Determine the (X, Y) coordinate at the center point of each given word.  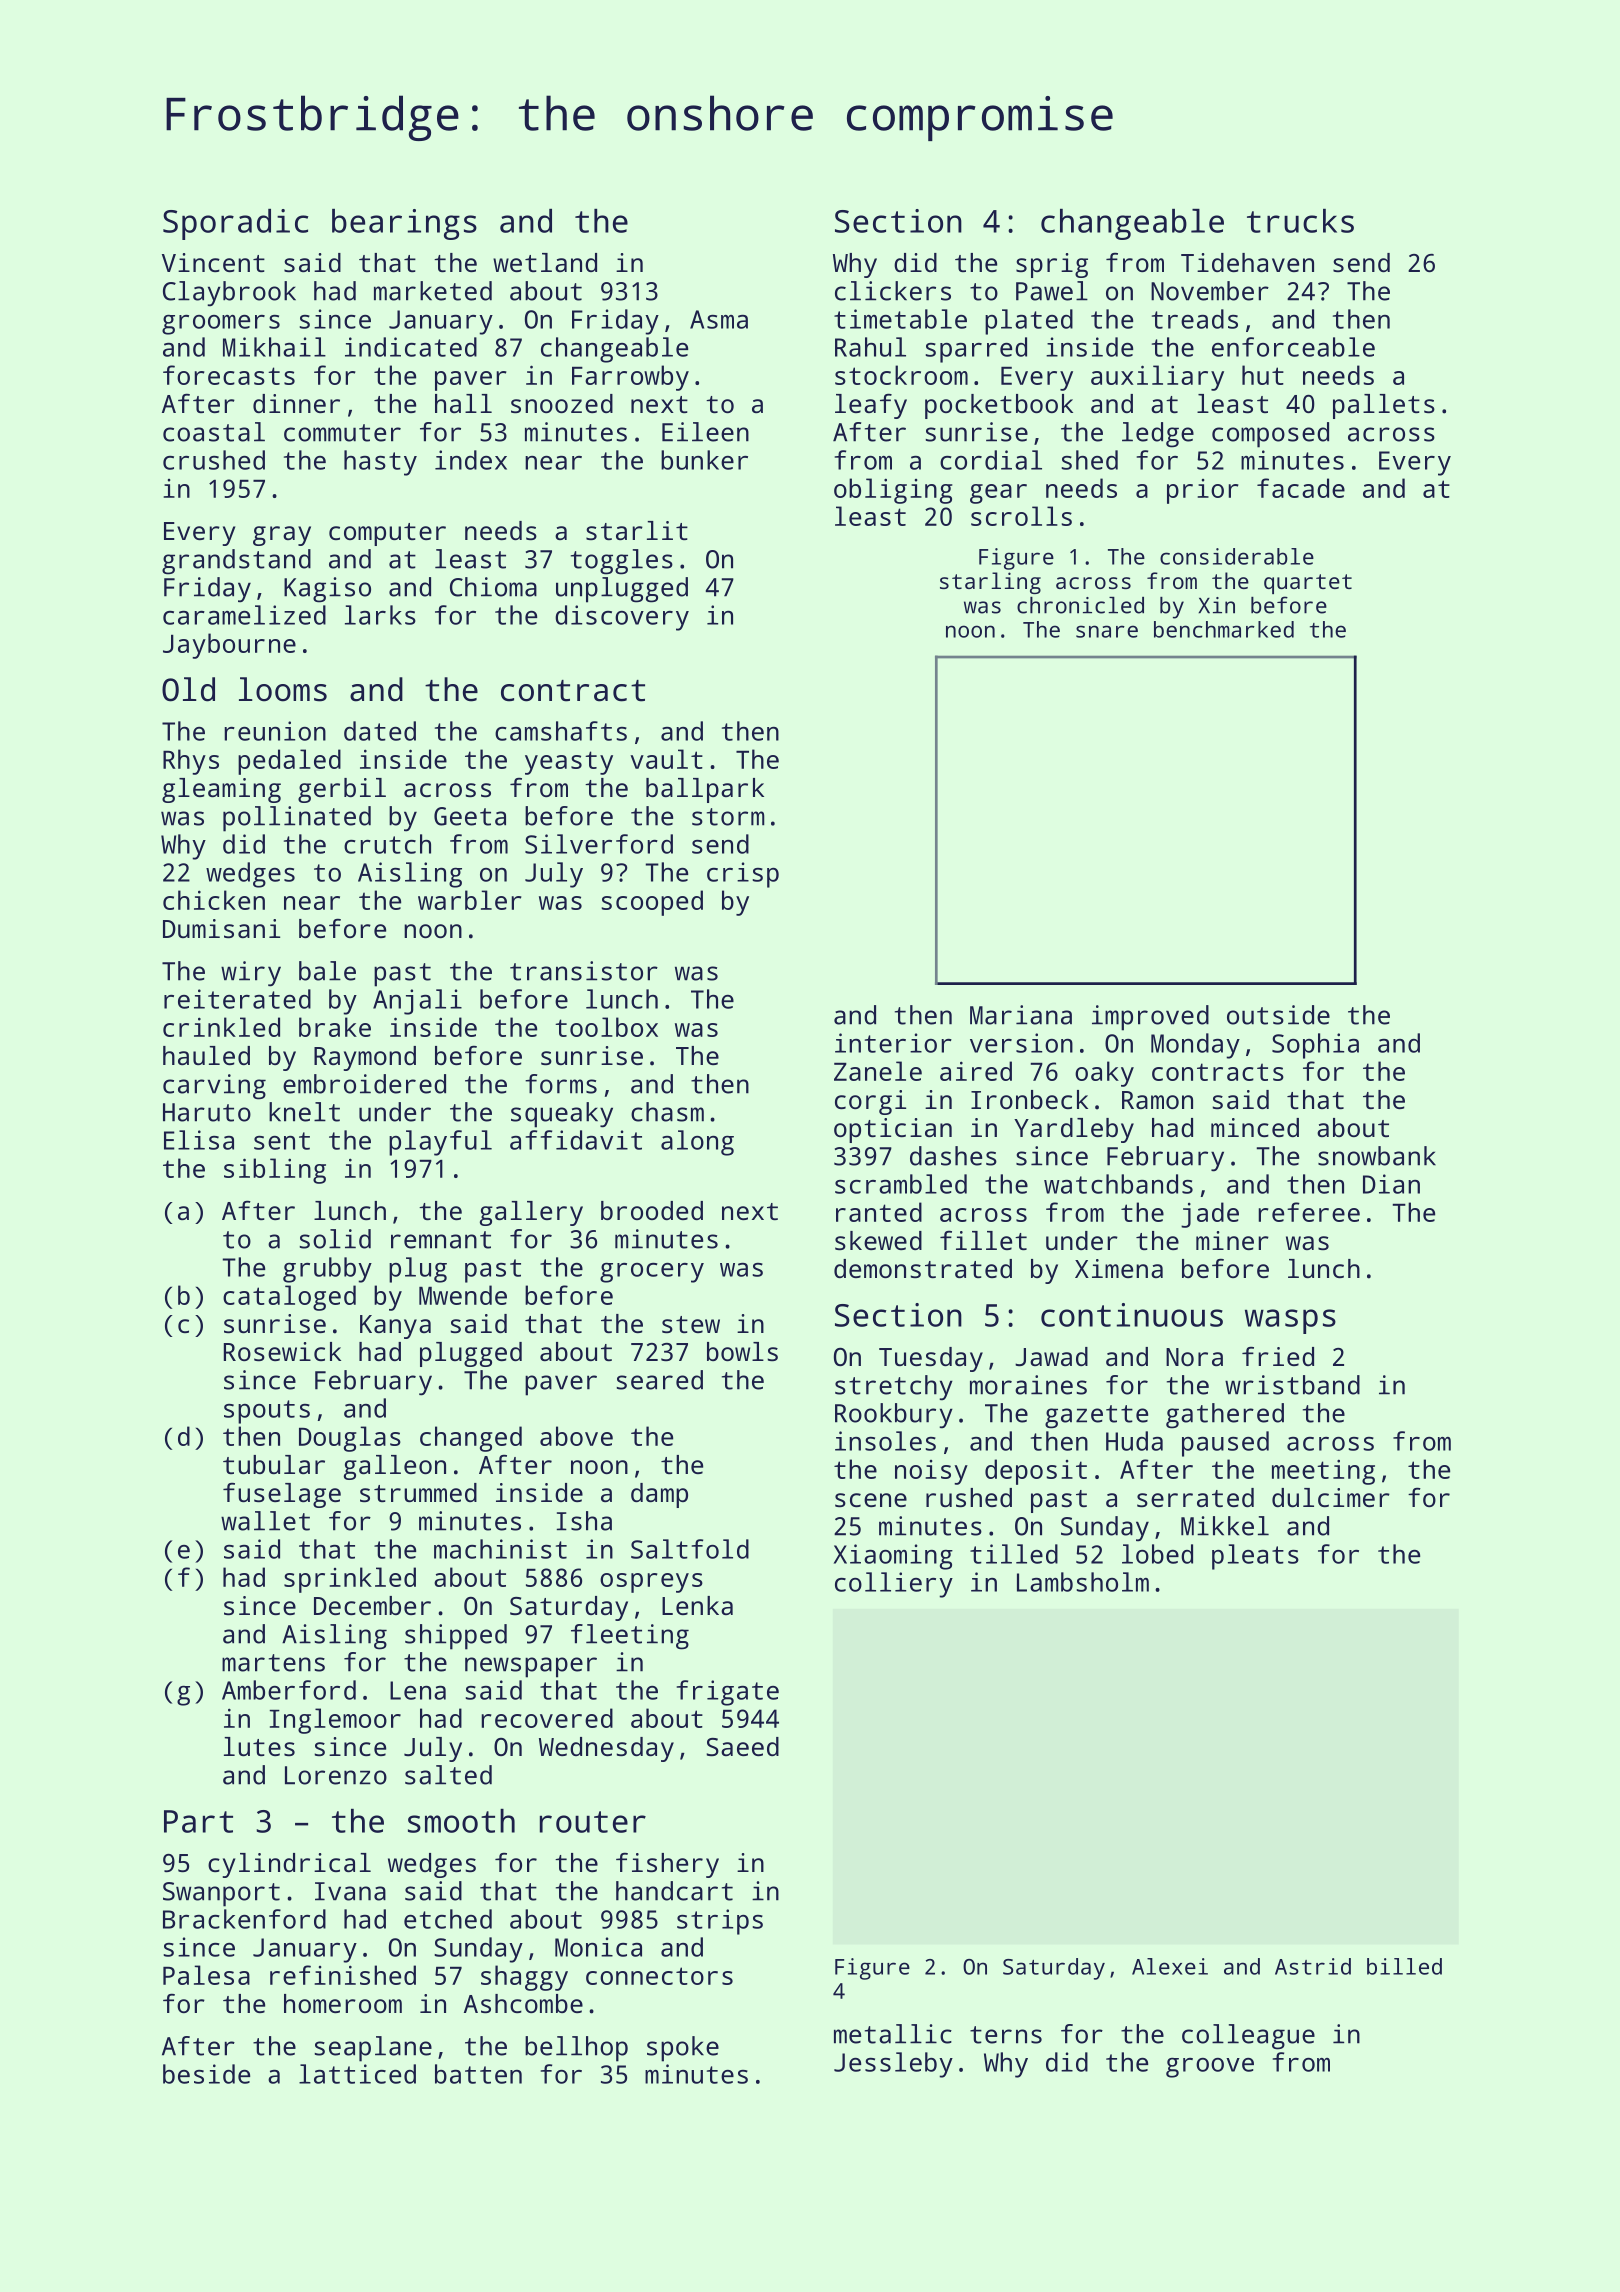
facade (1301, 488)
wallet (265, 1521)
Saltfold (690, 1549)
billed (1404, 1966)
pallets (1384, 406)
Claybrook (229, 294)
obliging (893, 491)
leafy (871, 406)
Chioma (493, 587)
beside (206, 2074)
